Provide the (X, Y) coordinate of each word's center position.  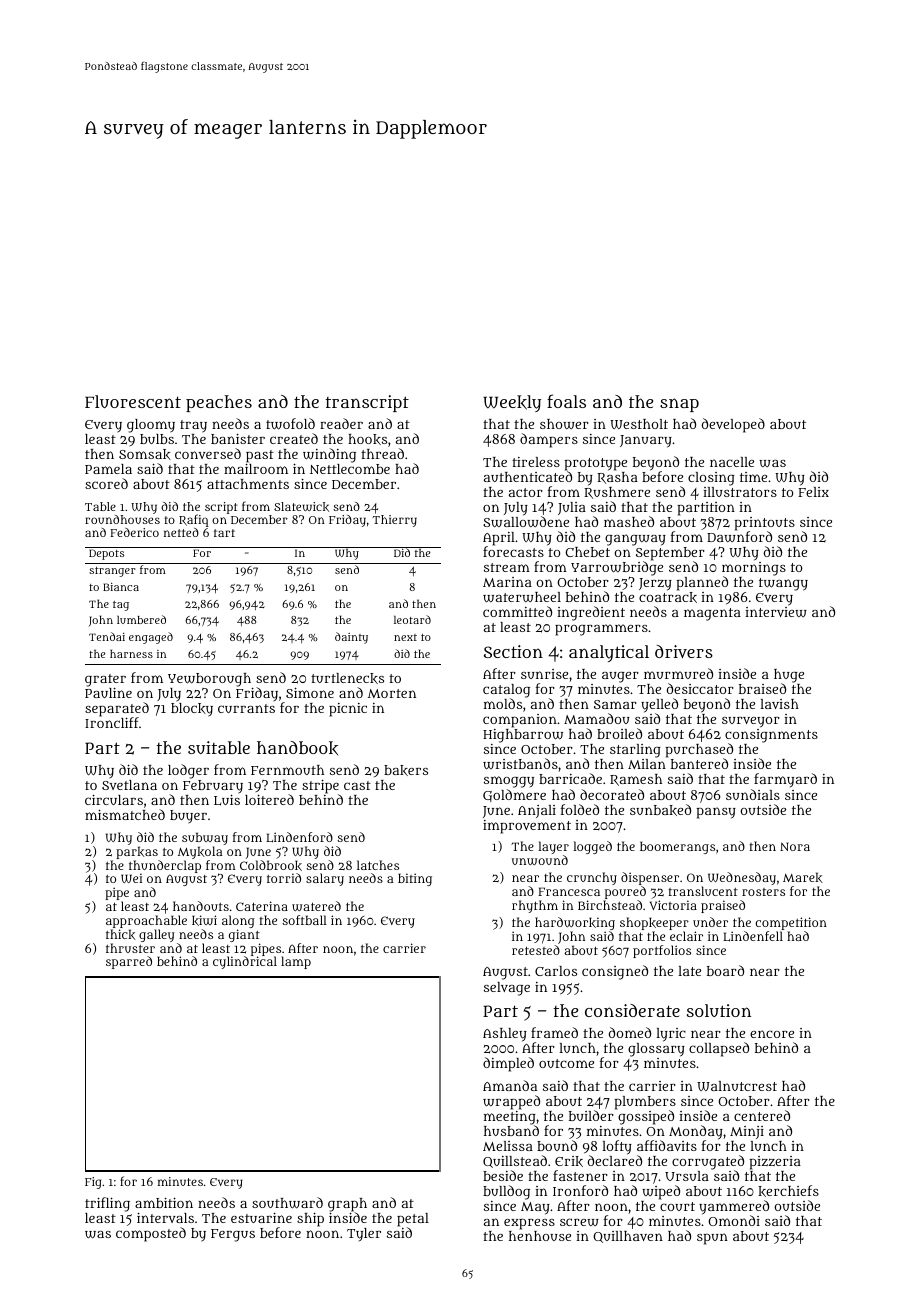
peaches (219, 403)
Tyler (364, 1234)
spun (712, 1239)
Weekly (512, 403)
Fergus (233, 1235)
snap (679, 405)
